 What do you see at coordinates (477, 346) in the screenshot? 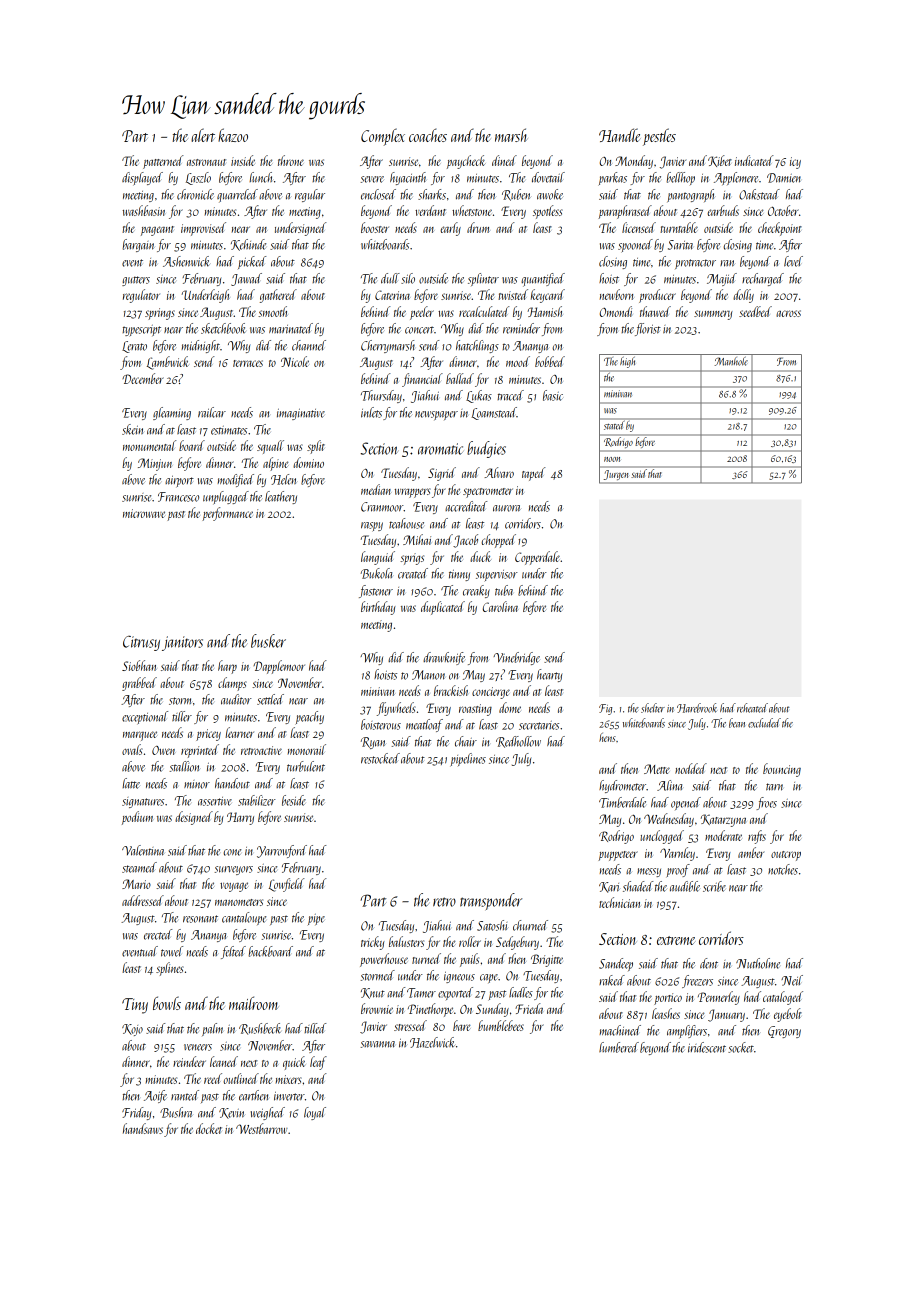
I see `hatchlings` at bounding box center [477, 346].
